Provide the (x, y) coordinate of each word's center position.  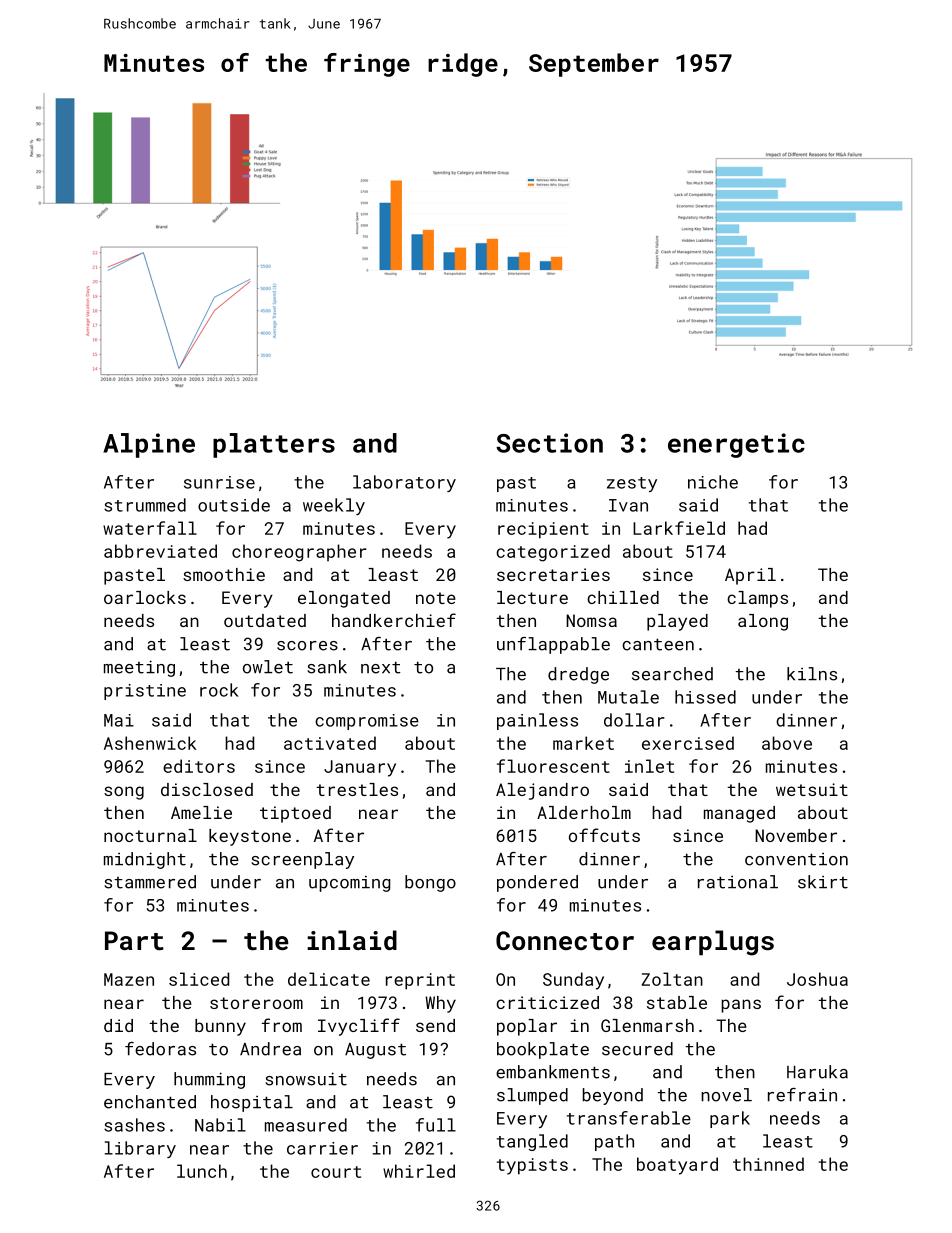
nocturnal (150, 835)
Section (549, 443)
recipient (543, 530)
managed (739, 814)
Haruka (817, 1072)
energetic (736, 445)
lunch (202, 1171)
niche (713, 482)
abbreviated (160, 551)
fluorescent (553, 766)
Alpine (149, 445)
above (787, 743)
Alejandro (542, 791)
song (124, 793)
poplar (527, 1027)
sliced (199, 979)
